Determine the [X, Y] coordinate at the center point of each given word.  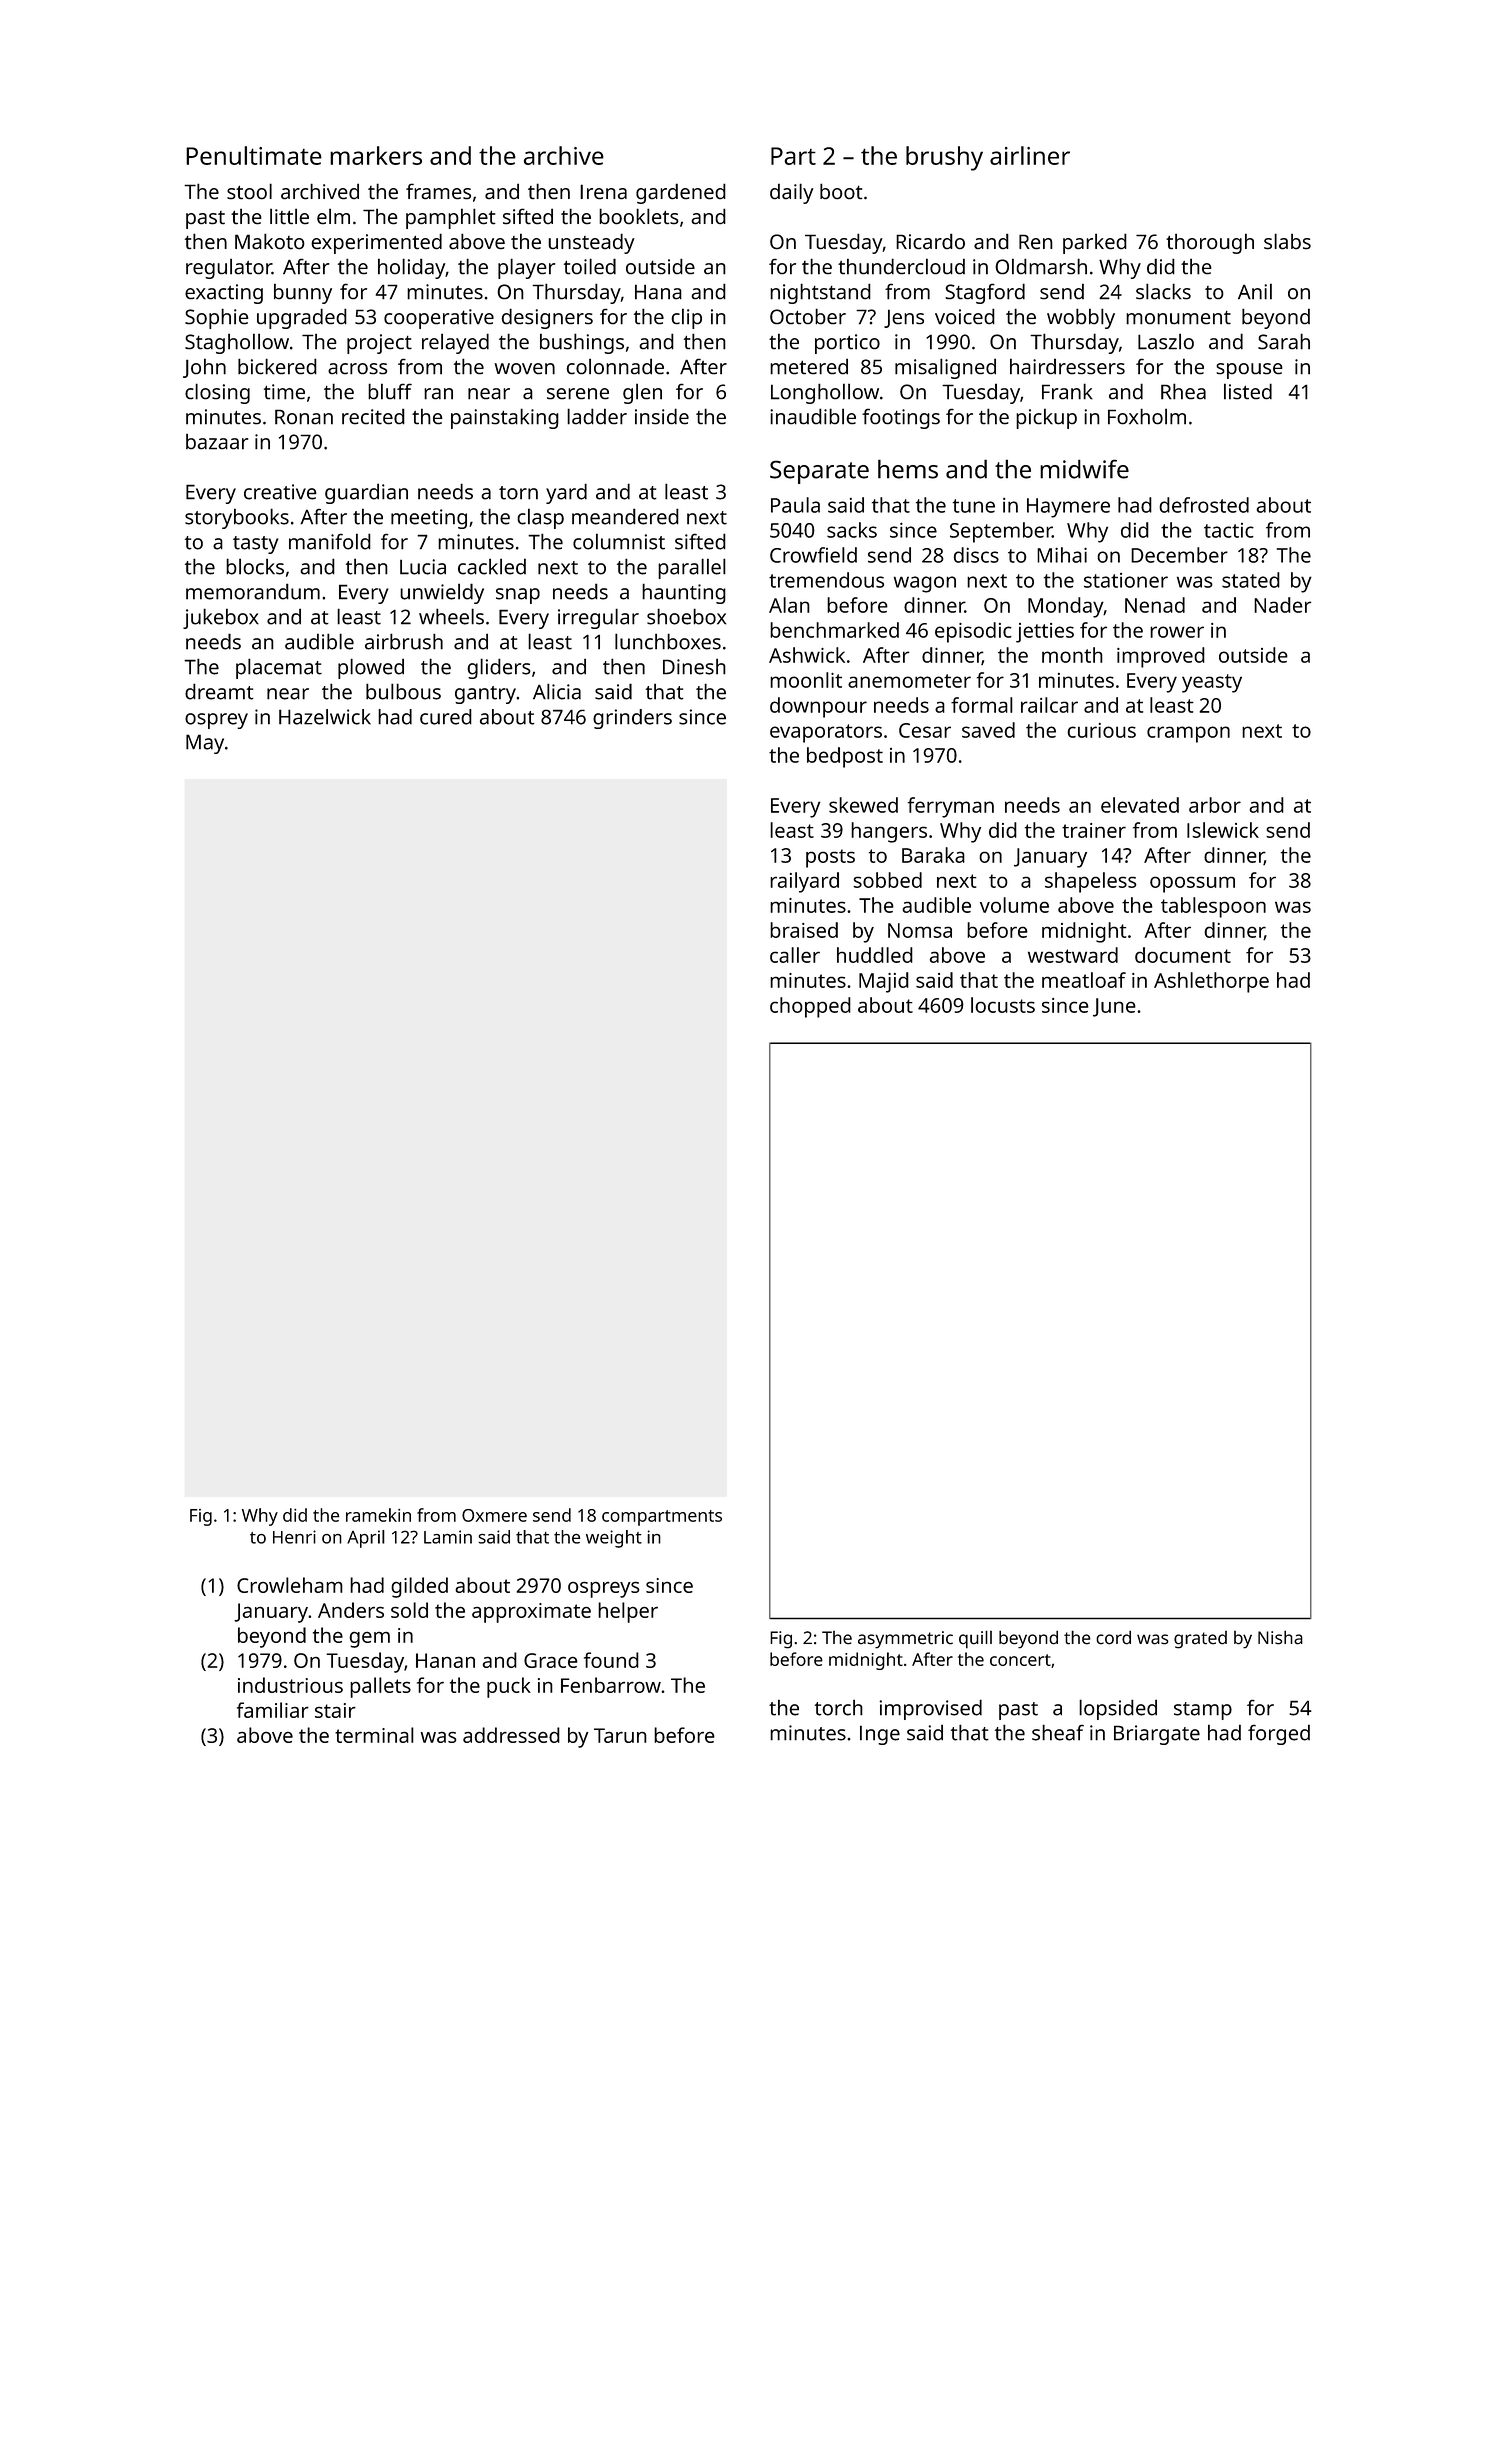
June [1114, 1007]
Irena [603, 191]
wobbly [1081, 318]
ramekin [378, 1515]
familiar [273, 1710]
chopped [810, 1007]
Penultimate [254, 155]
